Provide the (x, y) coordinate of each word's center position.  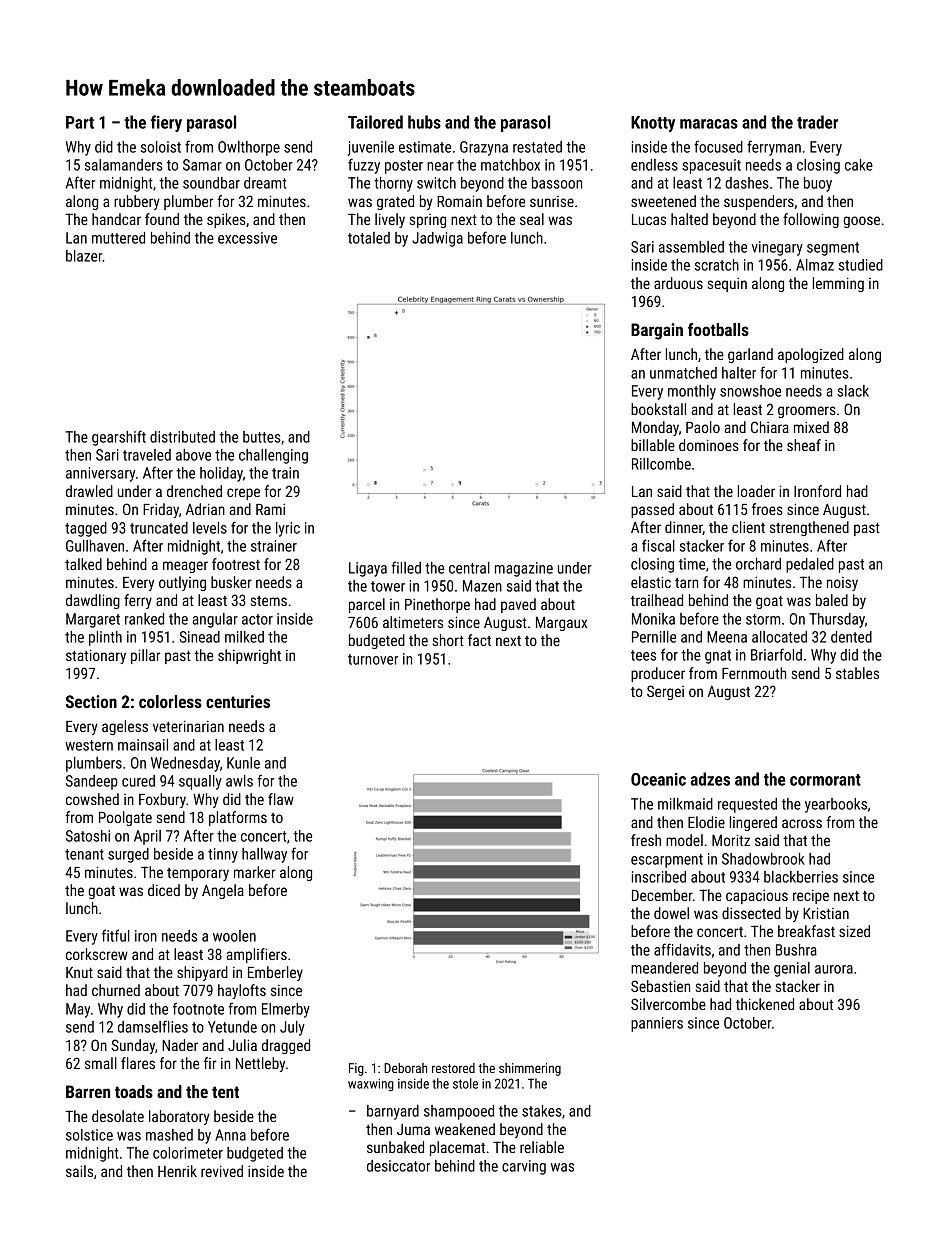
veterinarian (188, 726)
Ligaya (368, 569)
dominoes (709, 445)
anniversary (100, 474)
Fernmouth (754, 673)
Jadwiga (437, 239)
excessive (247, 238)
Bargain (657, 331)
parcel (367, 605)
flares (138, 1063)
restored (453, 1068)
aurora (834, 969)
